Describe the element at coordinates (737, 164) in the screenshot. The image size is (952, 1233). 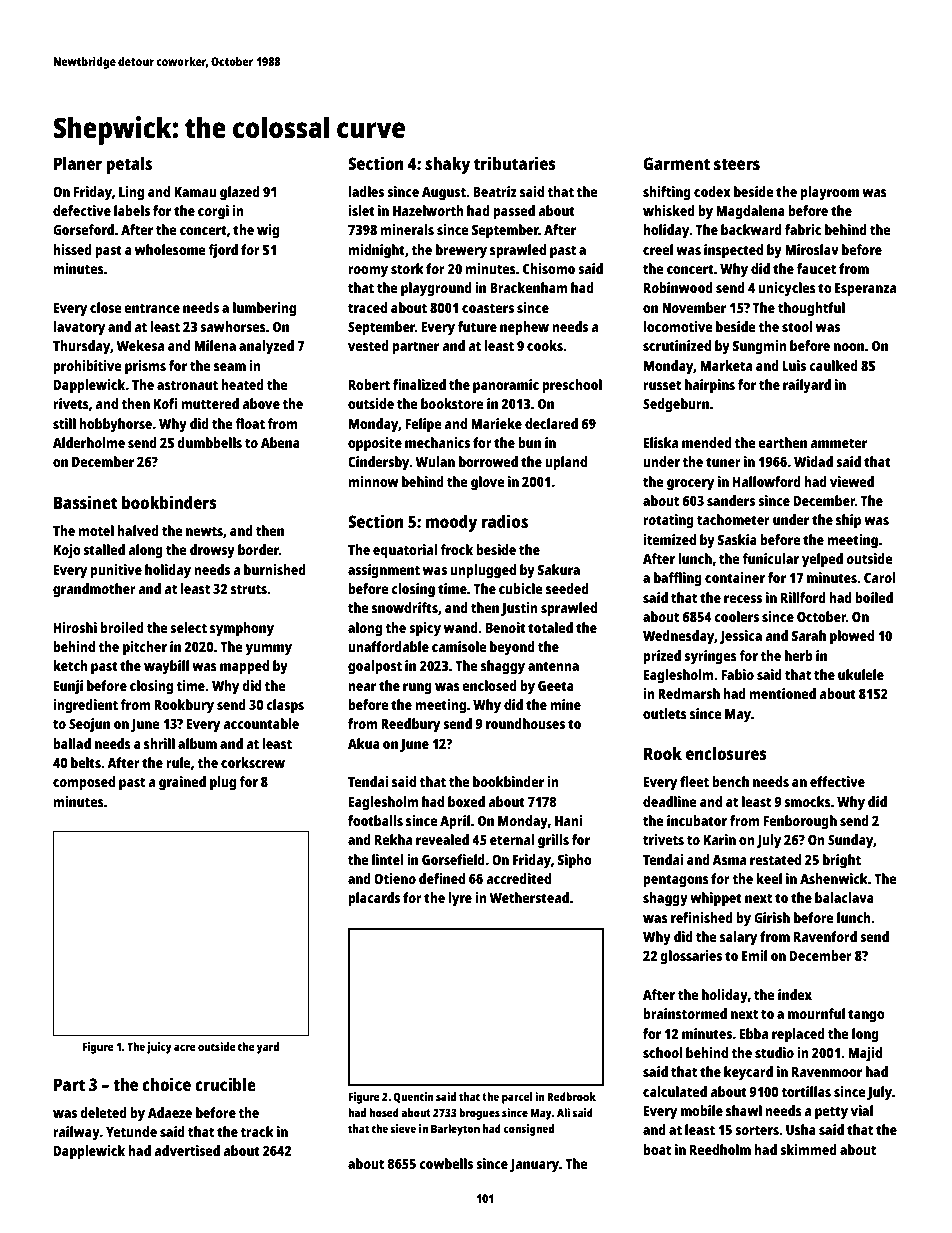
I see `steers` at that location.
